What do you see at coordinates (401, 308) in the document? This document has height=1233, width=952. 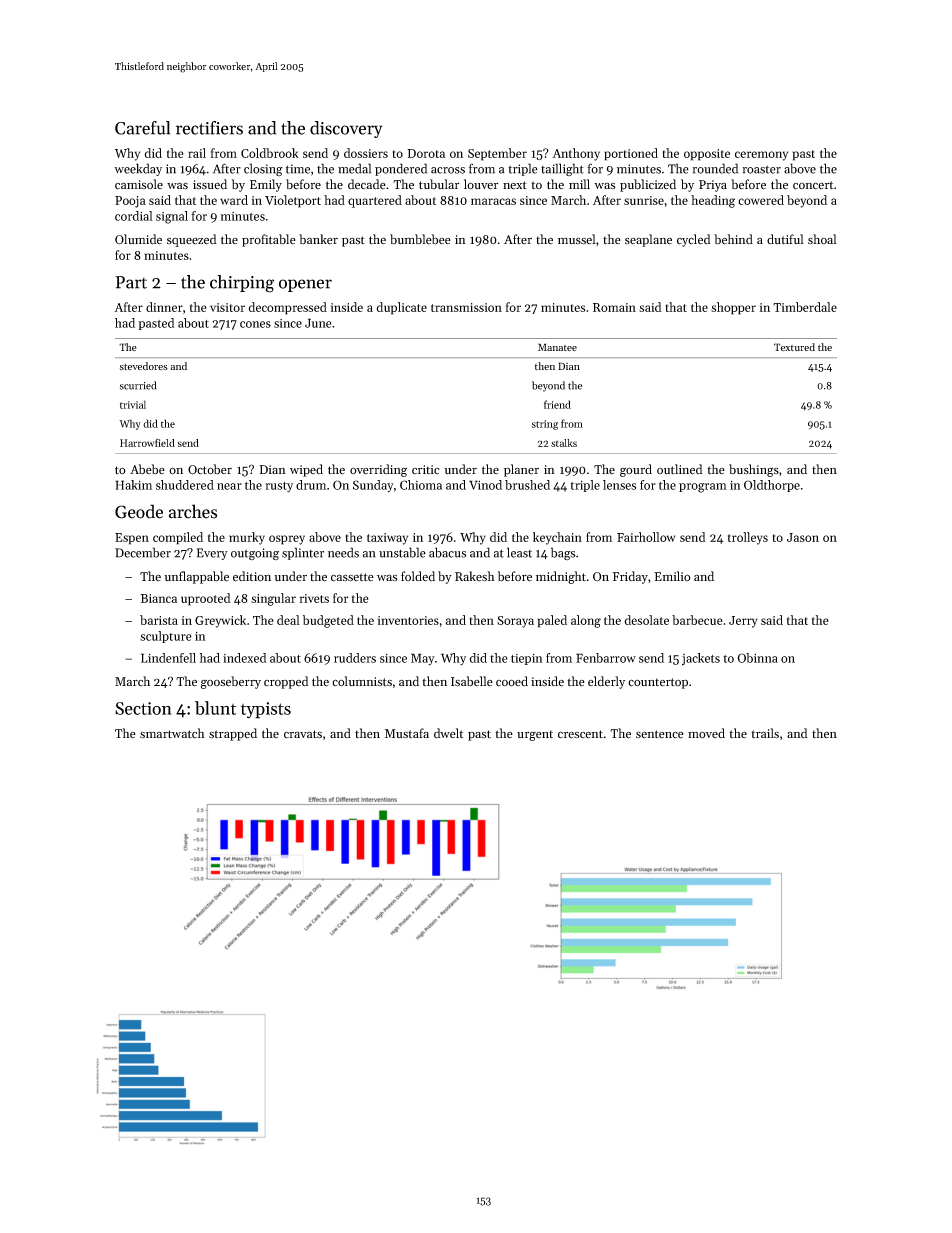 I see `duplicate` at bounding box center [401, 308].
